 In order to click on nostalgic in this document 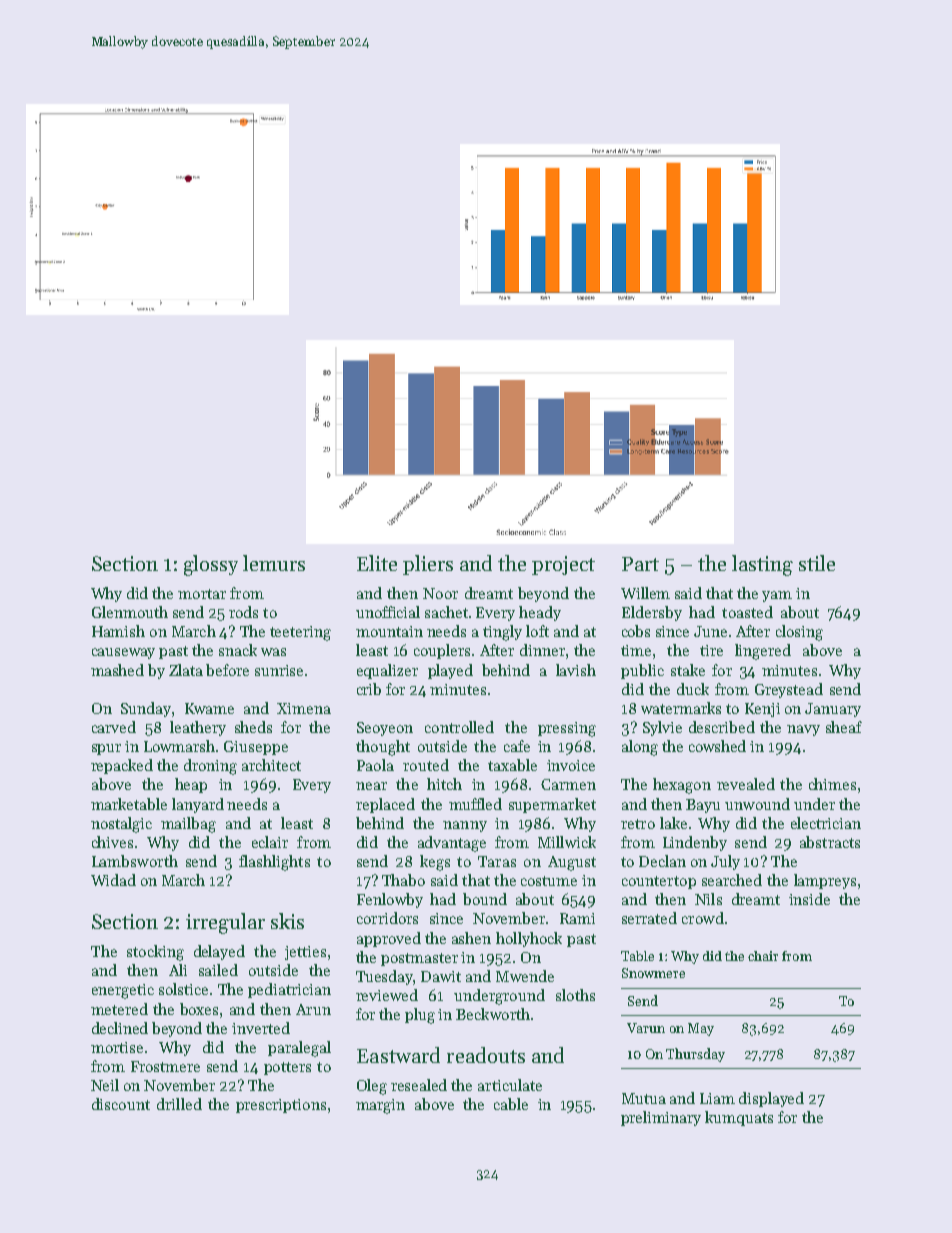, I will do `click(121, 825)`.
